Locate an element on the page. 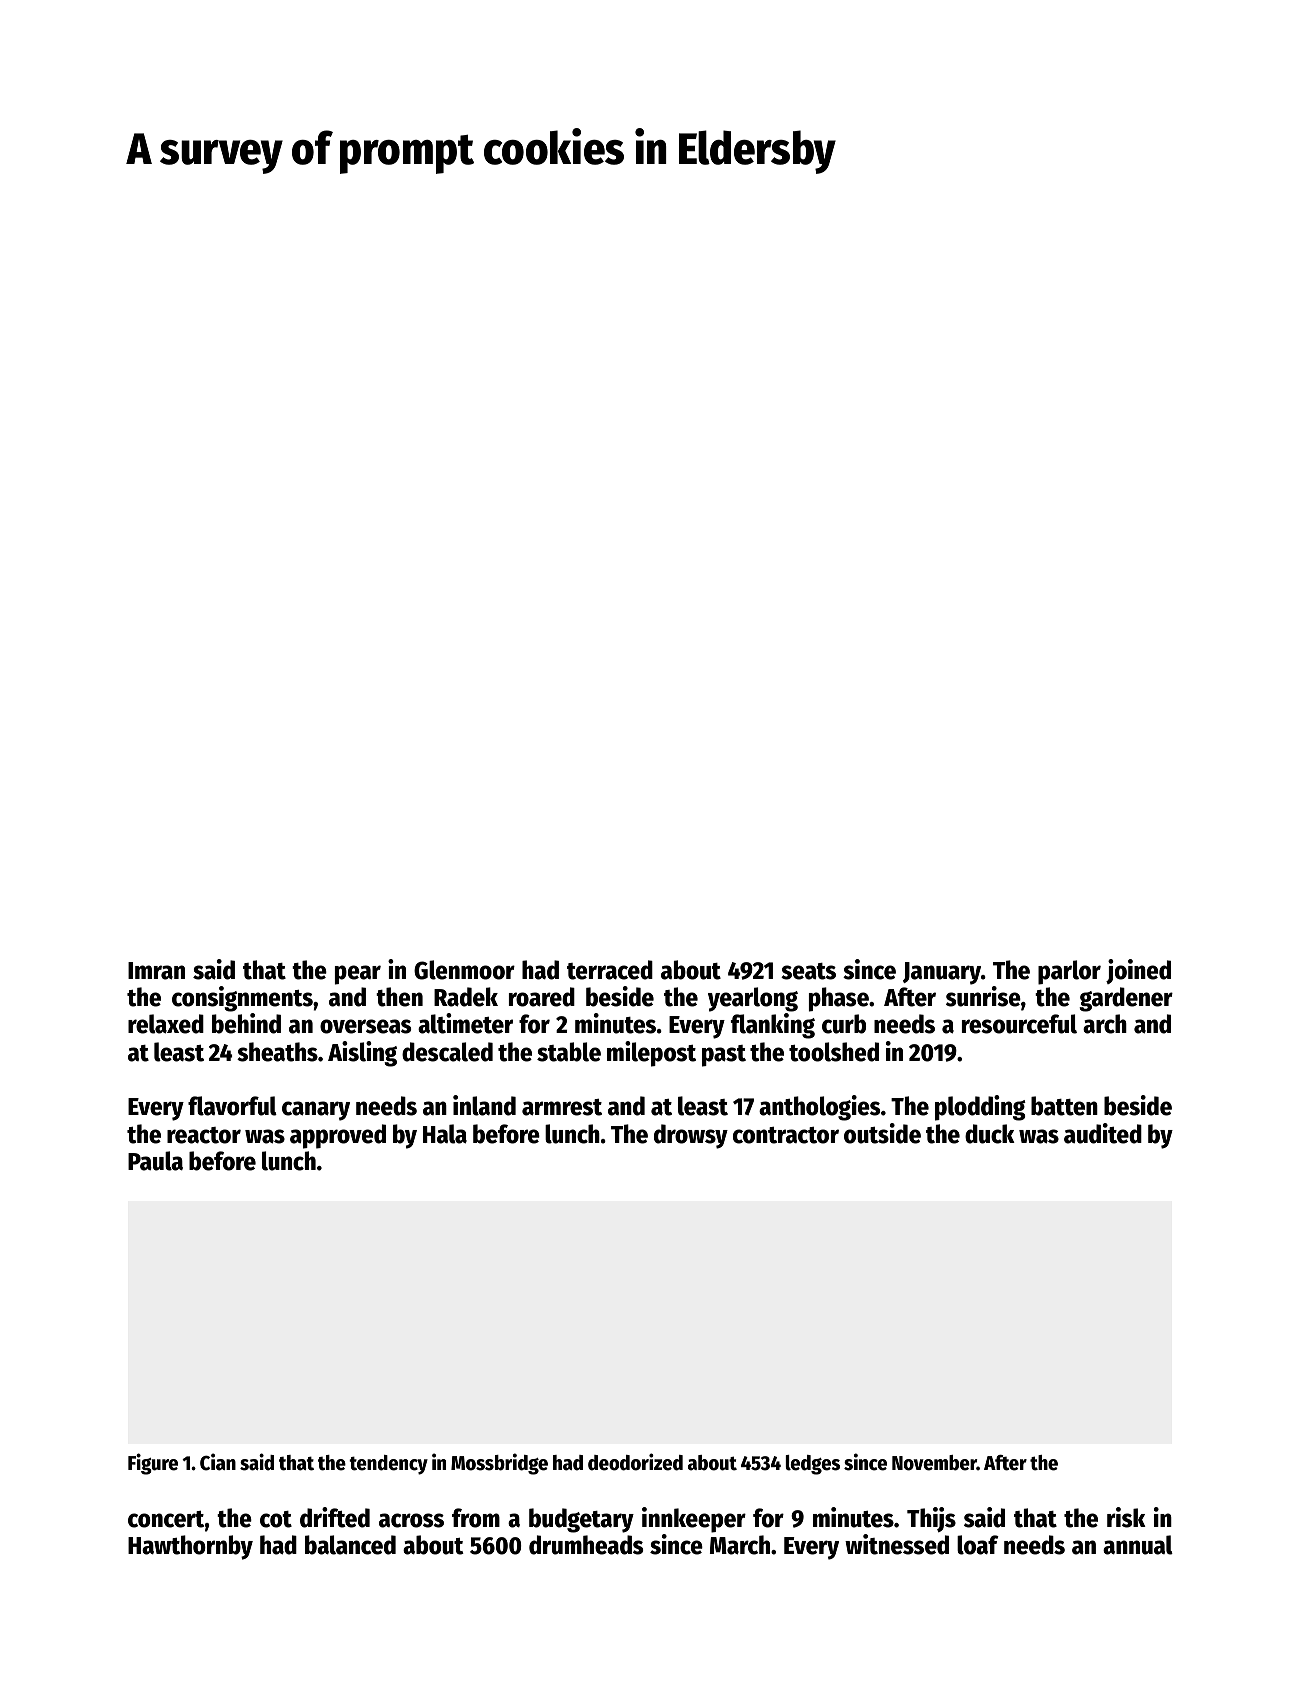  audited is located at coordinates (1103, 1133).
